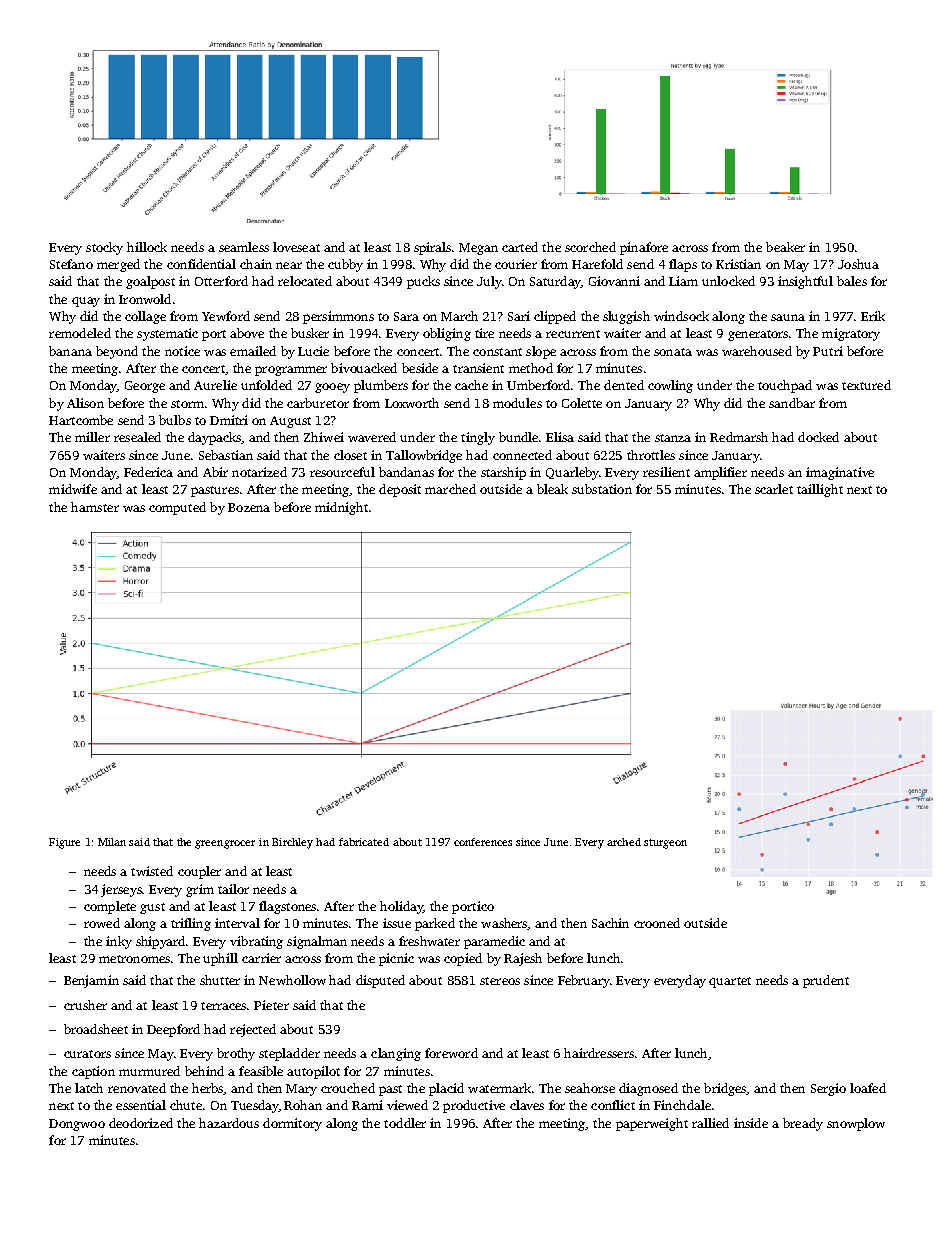 The height and width of the screenshot is (1233, 952). What do you see at coordinates (292, 1124) in the screenshot?
I see `dormitory` at bounding box center [292, 1124].
